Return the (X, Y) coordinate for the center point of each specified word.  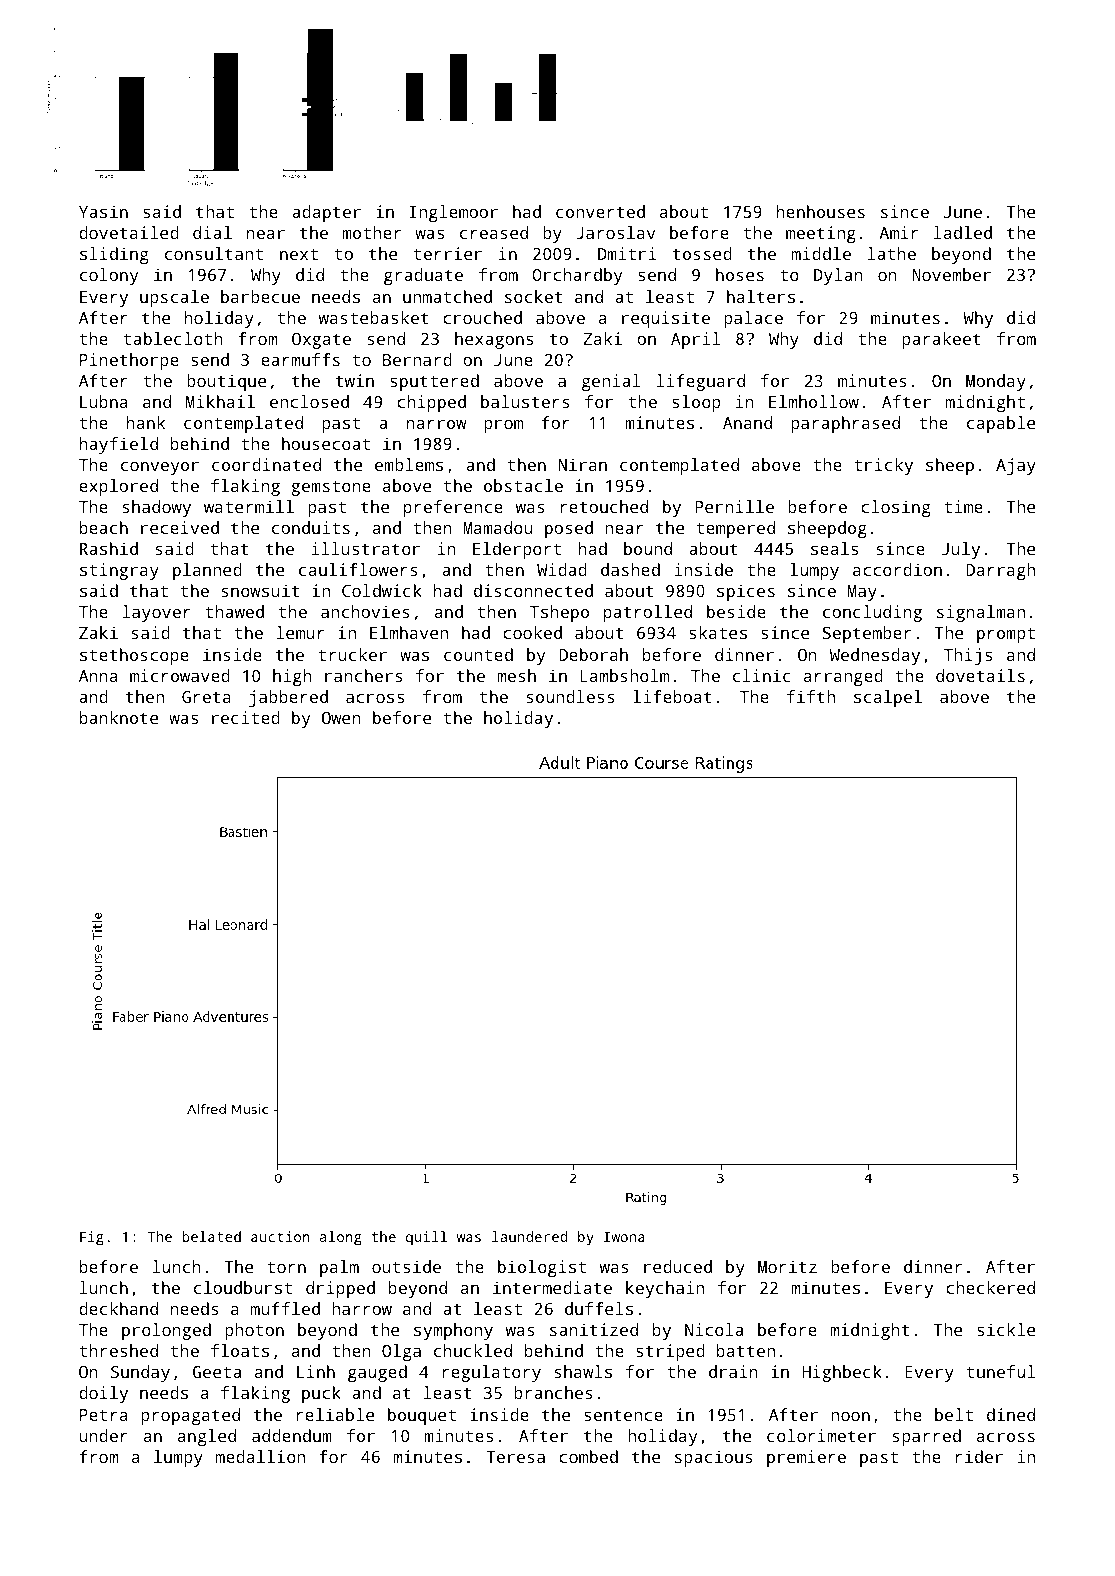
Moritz (787, 1266)
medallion (260, 1456)
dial (212, 232)
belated (211, 1236)
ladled (963, 232)
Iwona (624, 1237)
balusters (525, 401)
